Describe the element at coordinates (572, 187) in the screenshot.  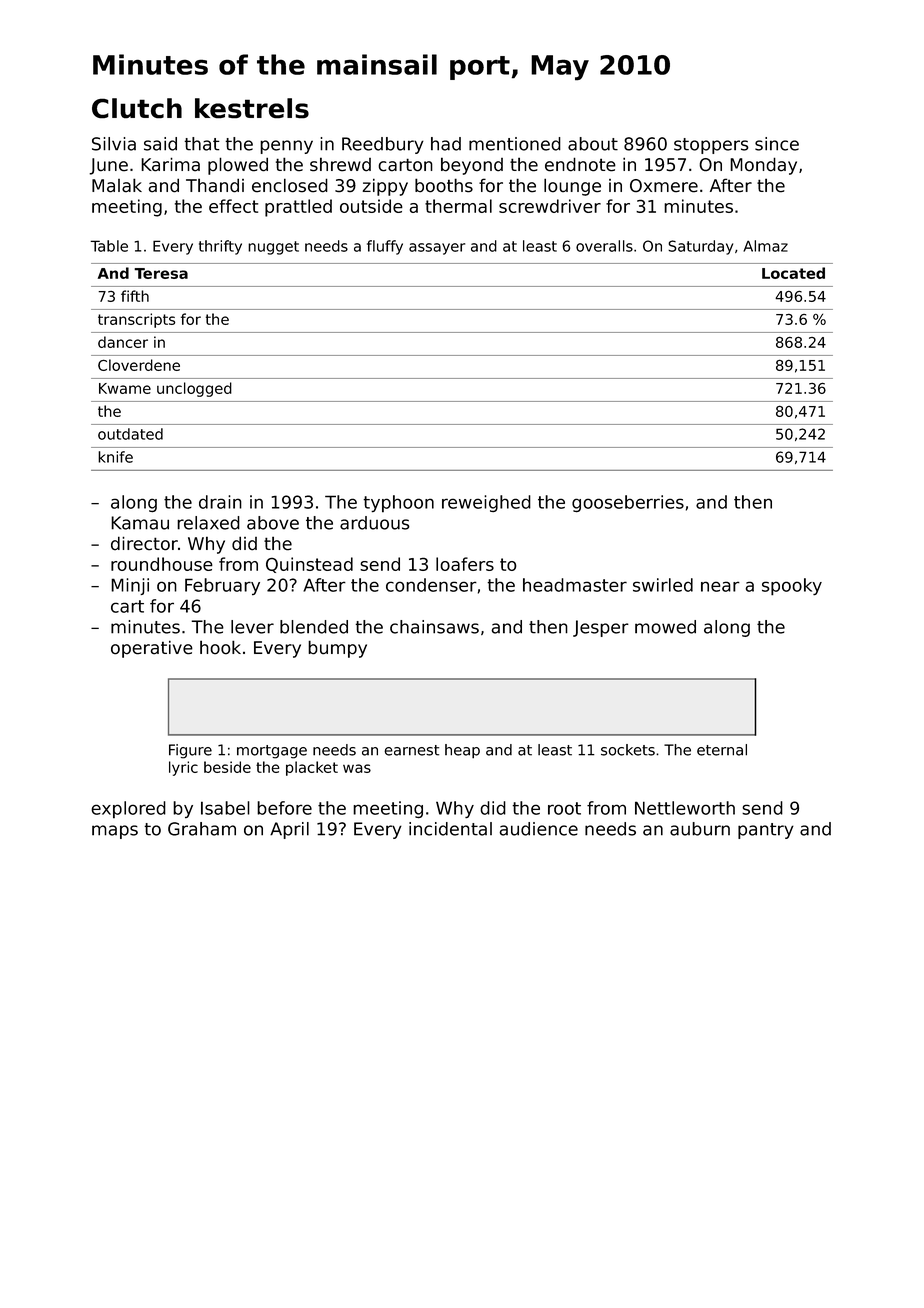
I see `lounge` at that location.
